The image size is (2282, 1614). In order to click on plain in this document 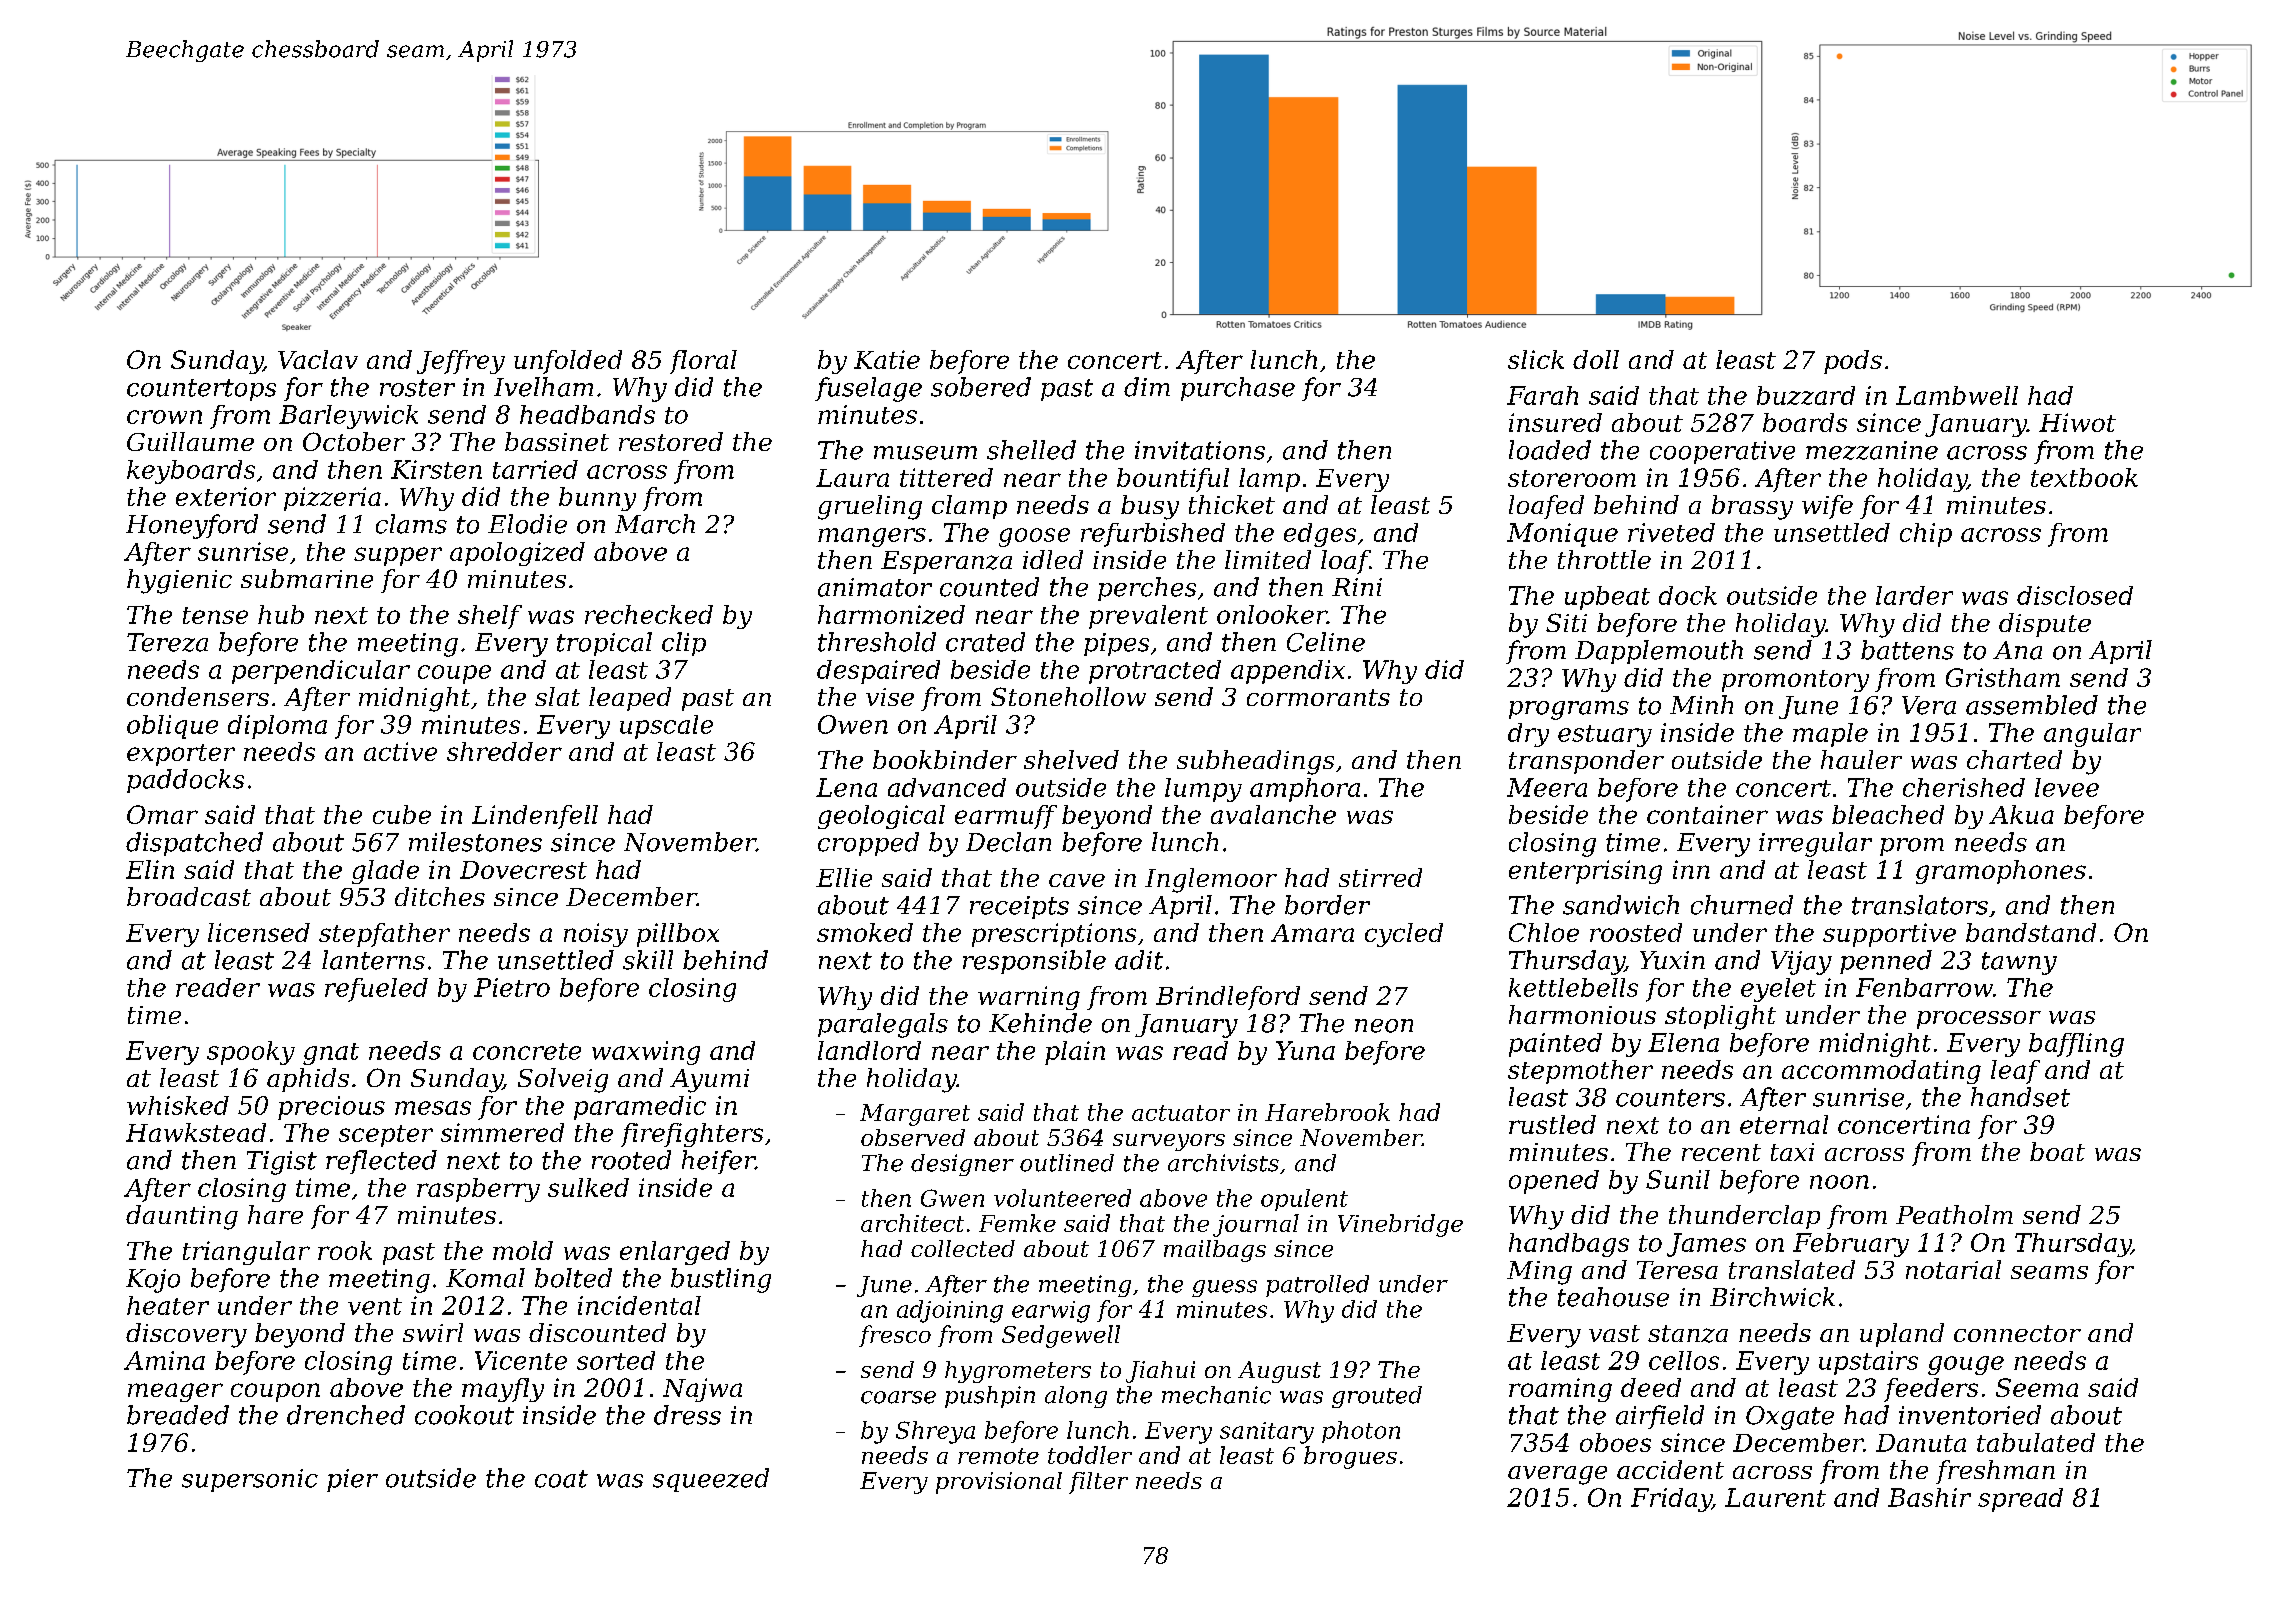, I will do `click(1075, 1053)`.
